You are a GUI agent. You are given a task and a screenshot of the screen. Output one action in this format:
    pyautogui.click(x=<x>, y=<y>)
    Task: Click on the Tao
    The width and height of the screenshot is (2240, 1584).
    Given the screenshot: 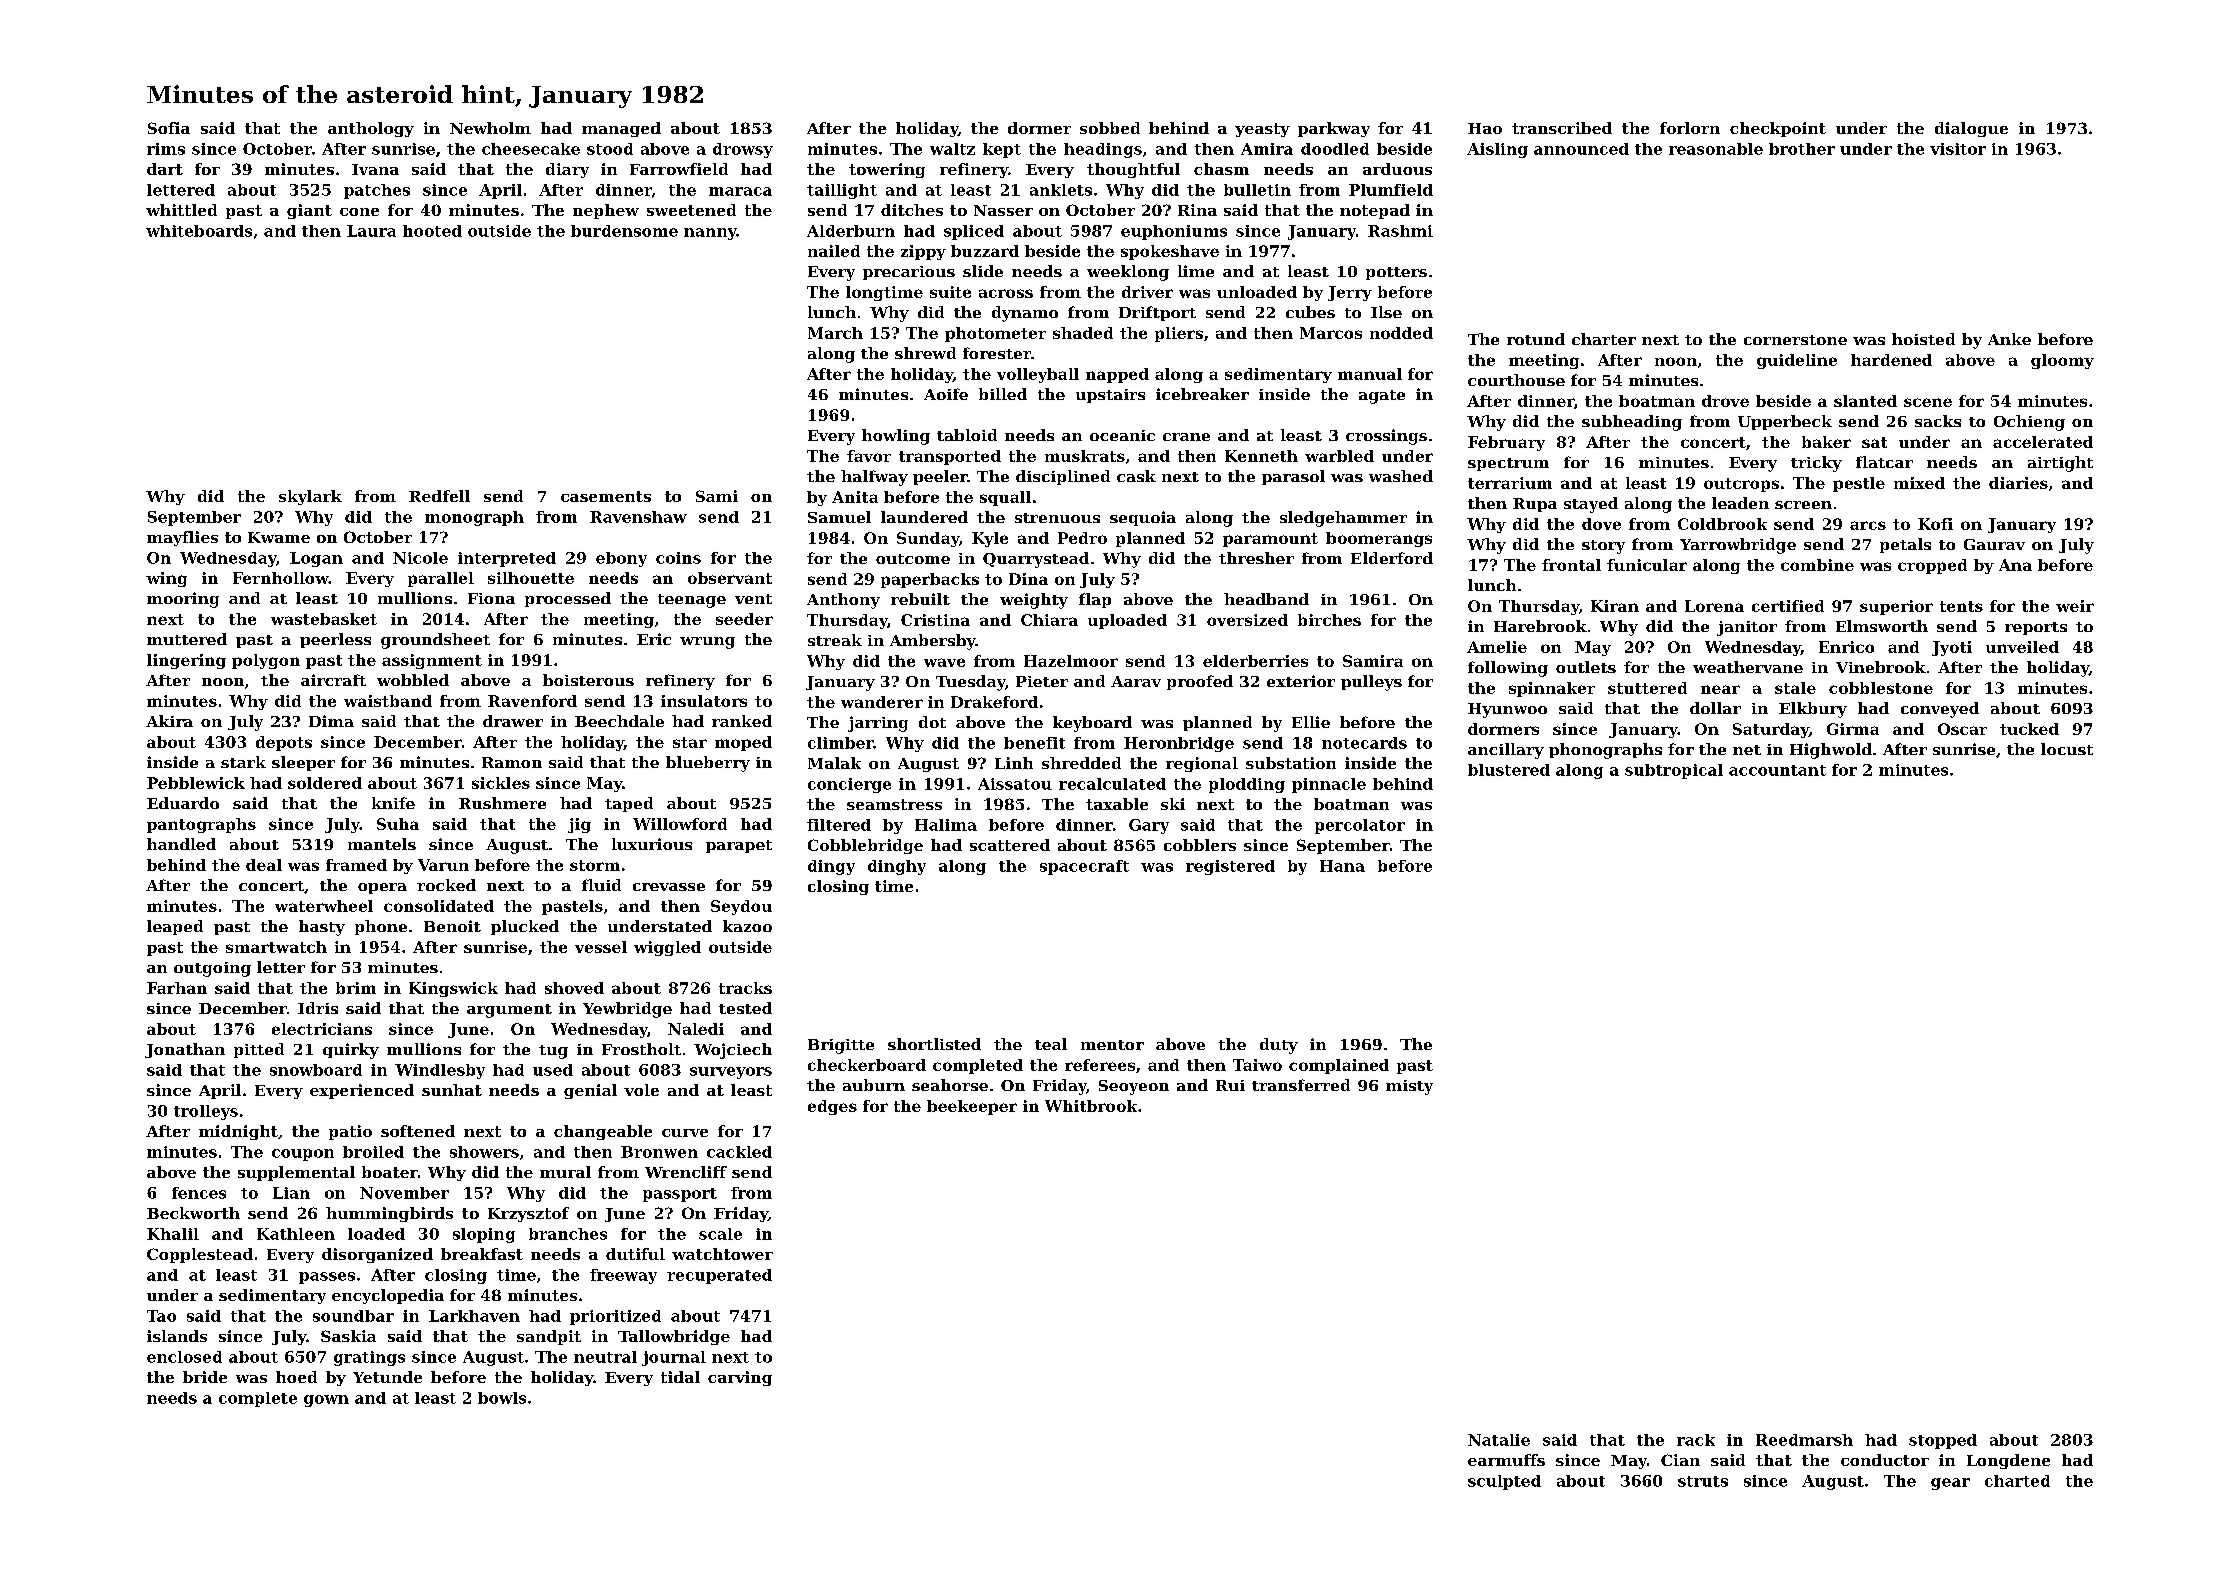 What is the action you would take?
    pyautogui.click(x=161, y=1316)
